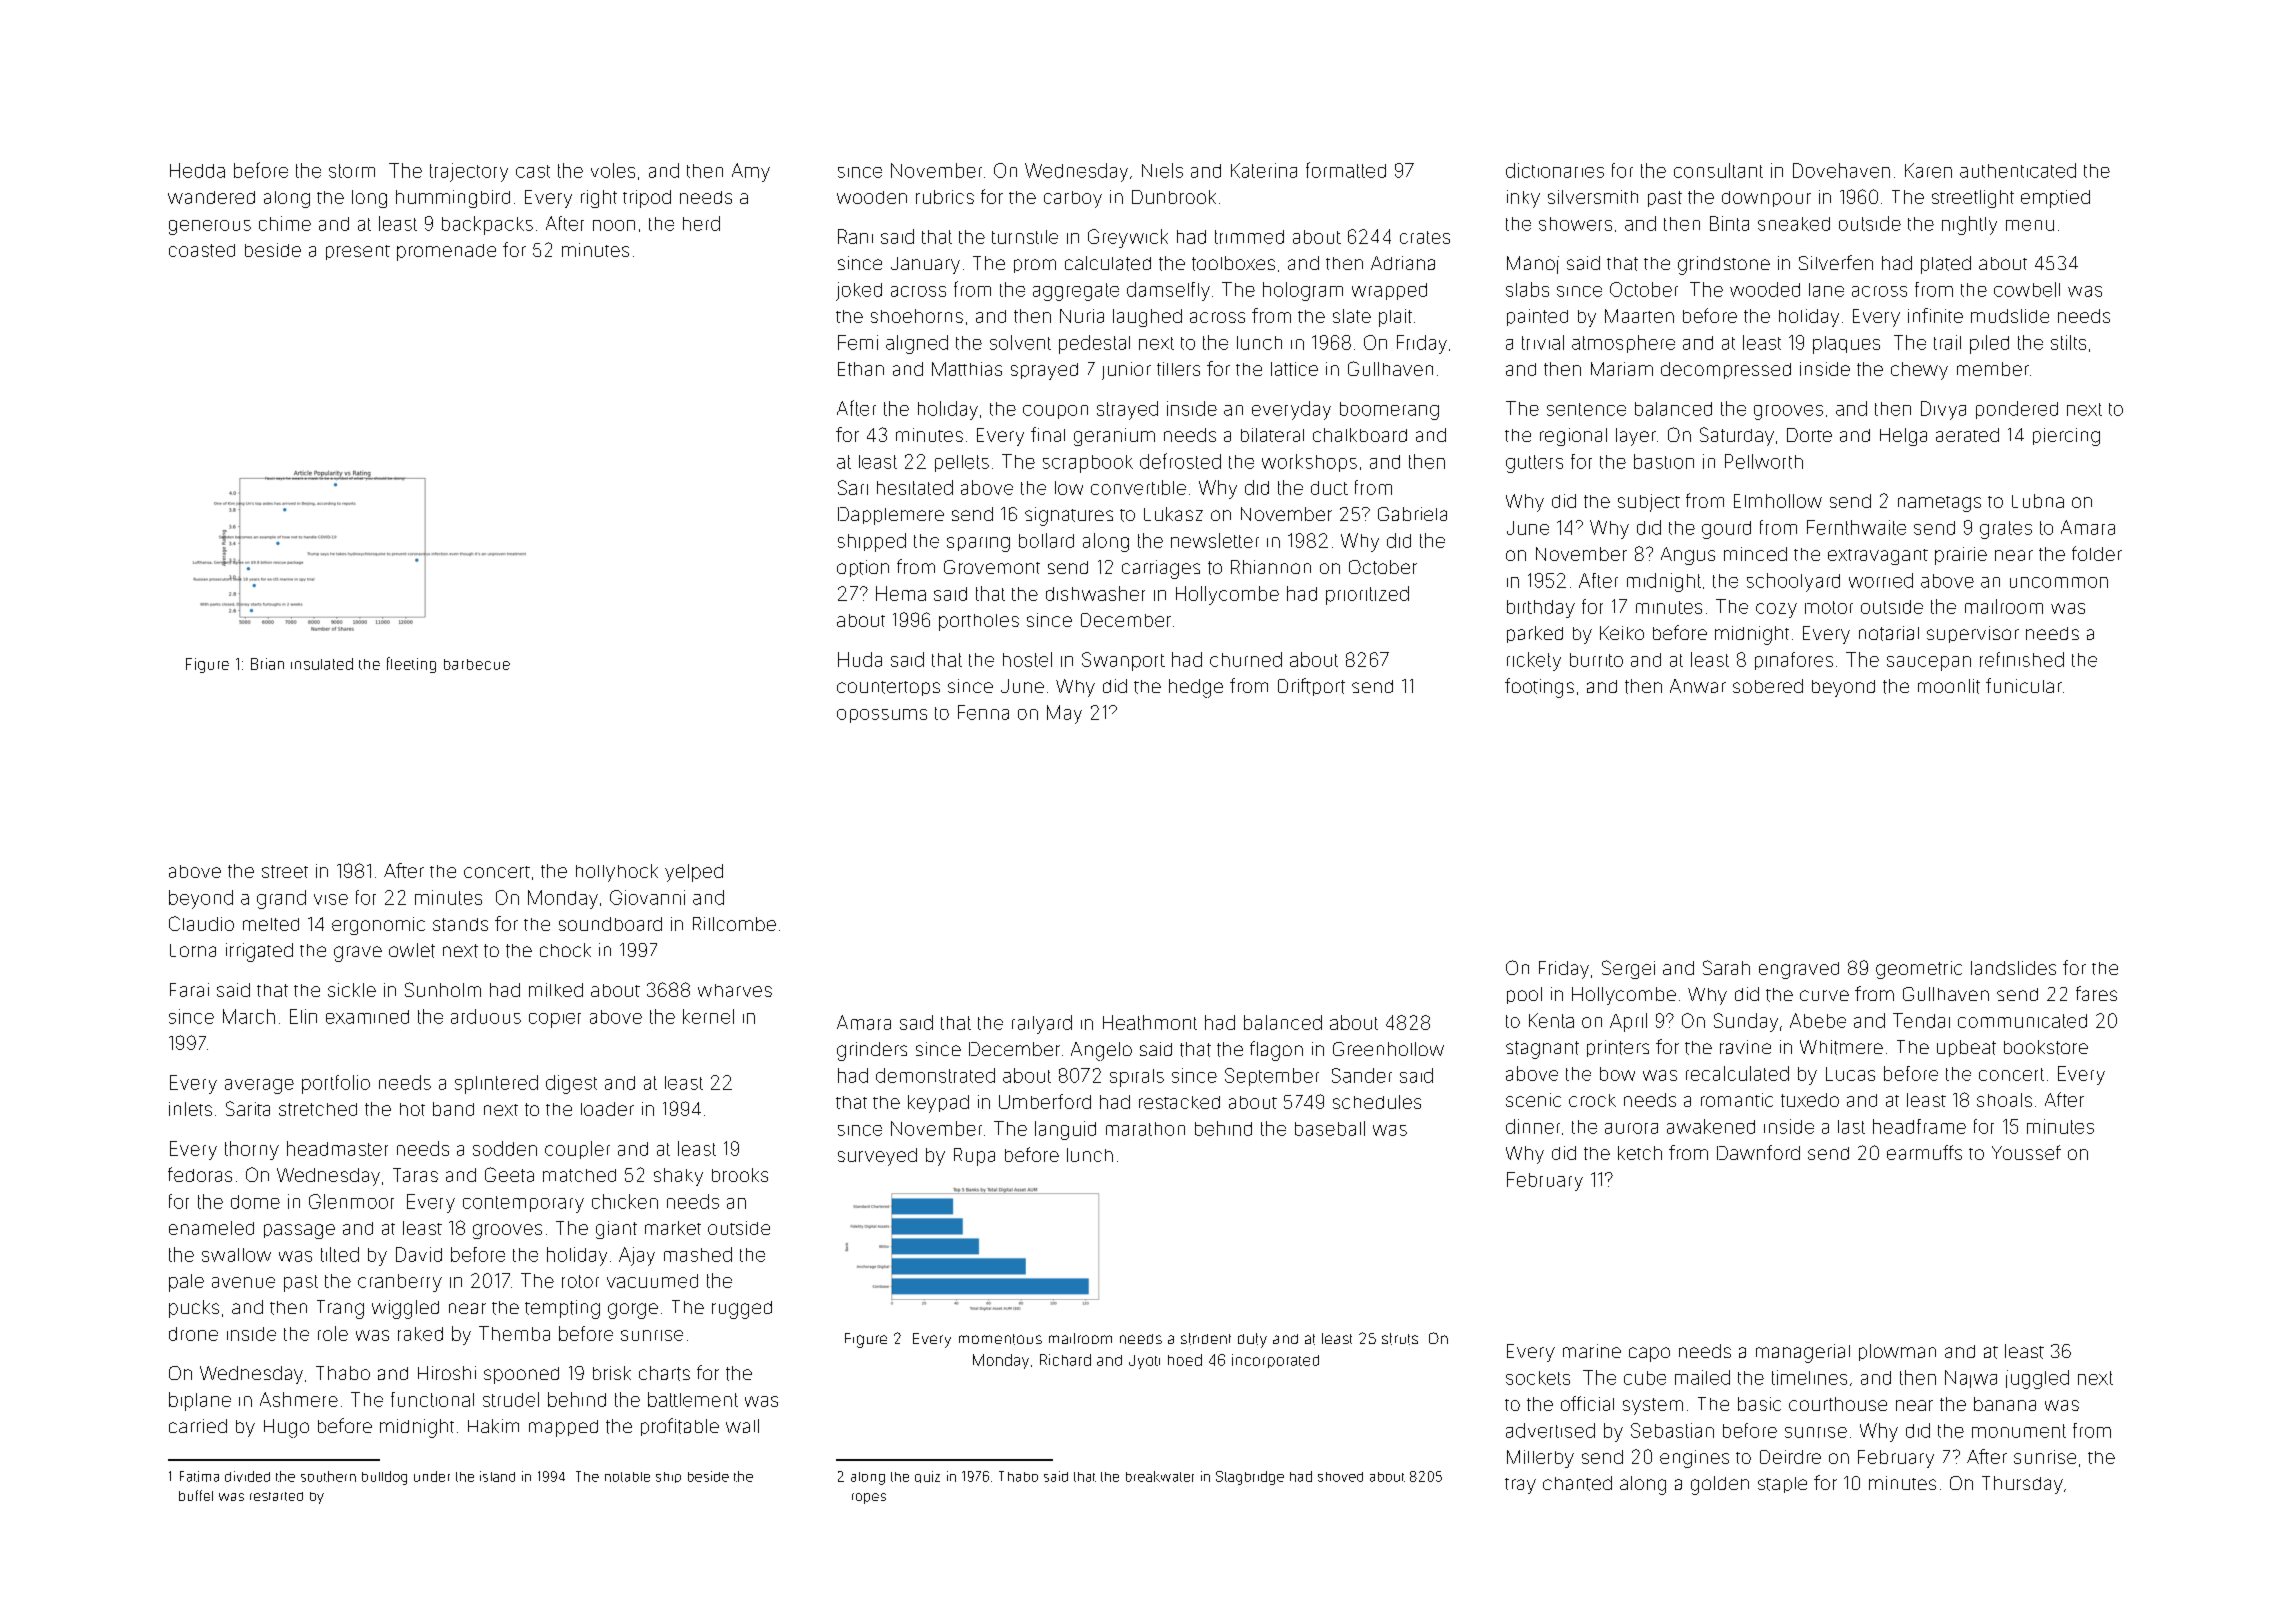  I want to click on pondered, so click(2017, 410).
